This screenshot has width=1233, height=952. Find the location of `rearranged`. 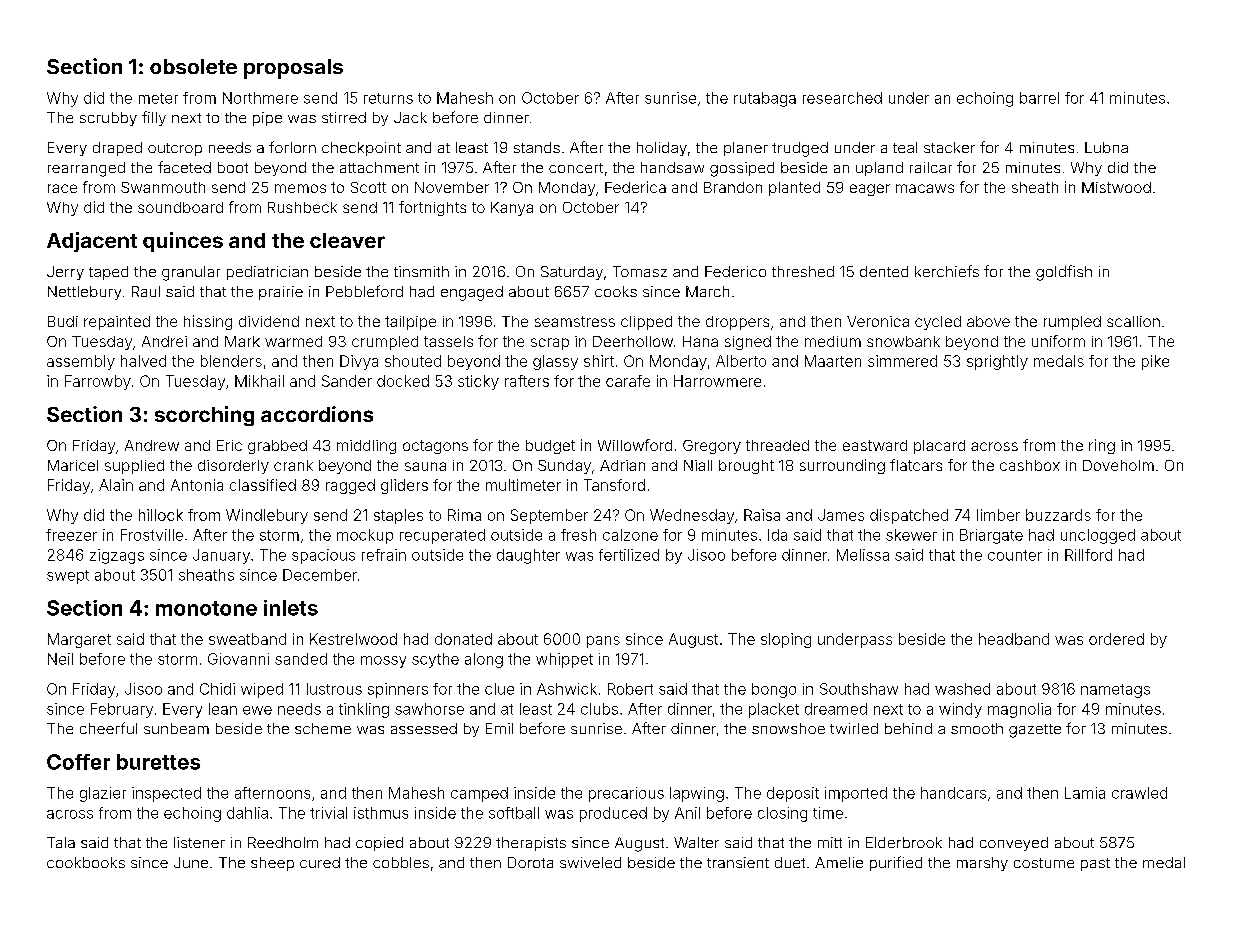

rearranged is located at coordinates (86, 169).
